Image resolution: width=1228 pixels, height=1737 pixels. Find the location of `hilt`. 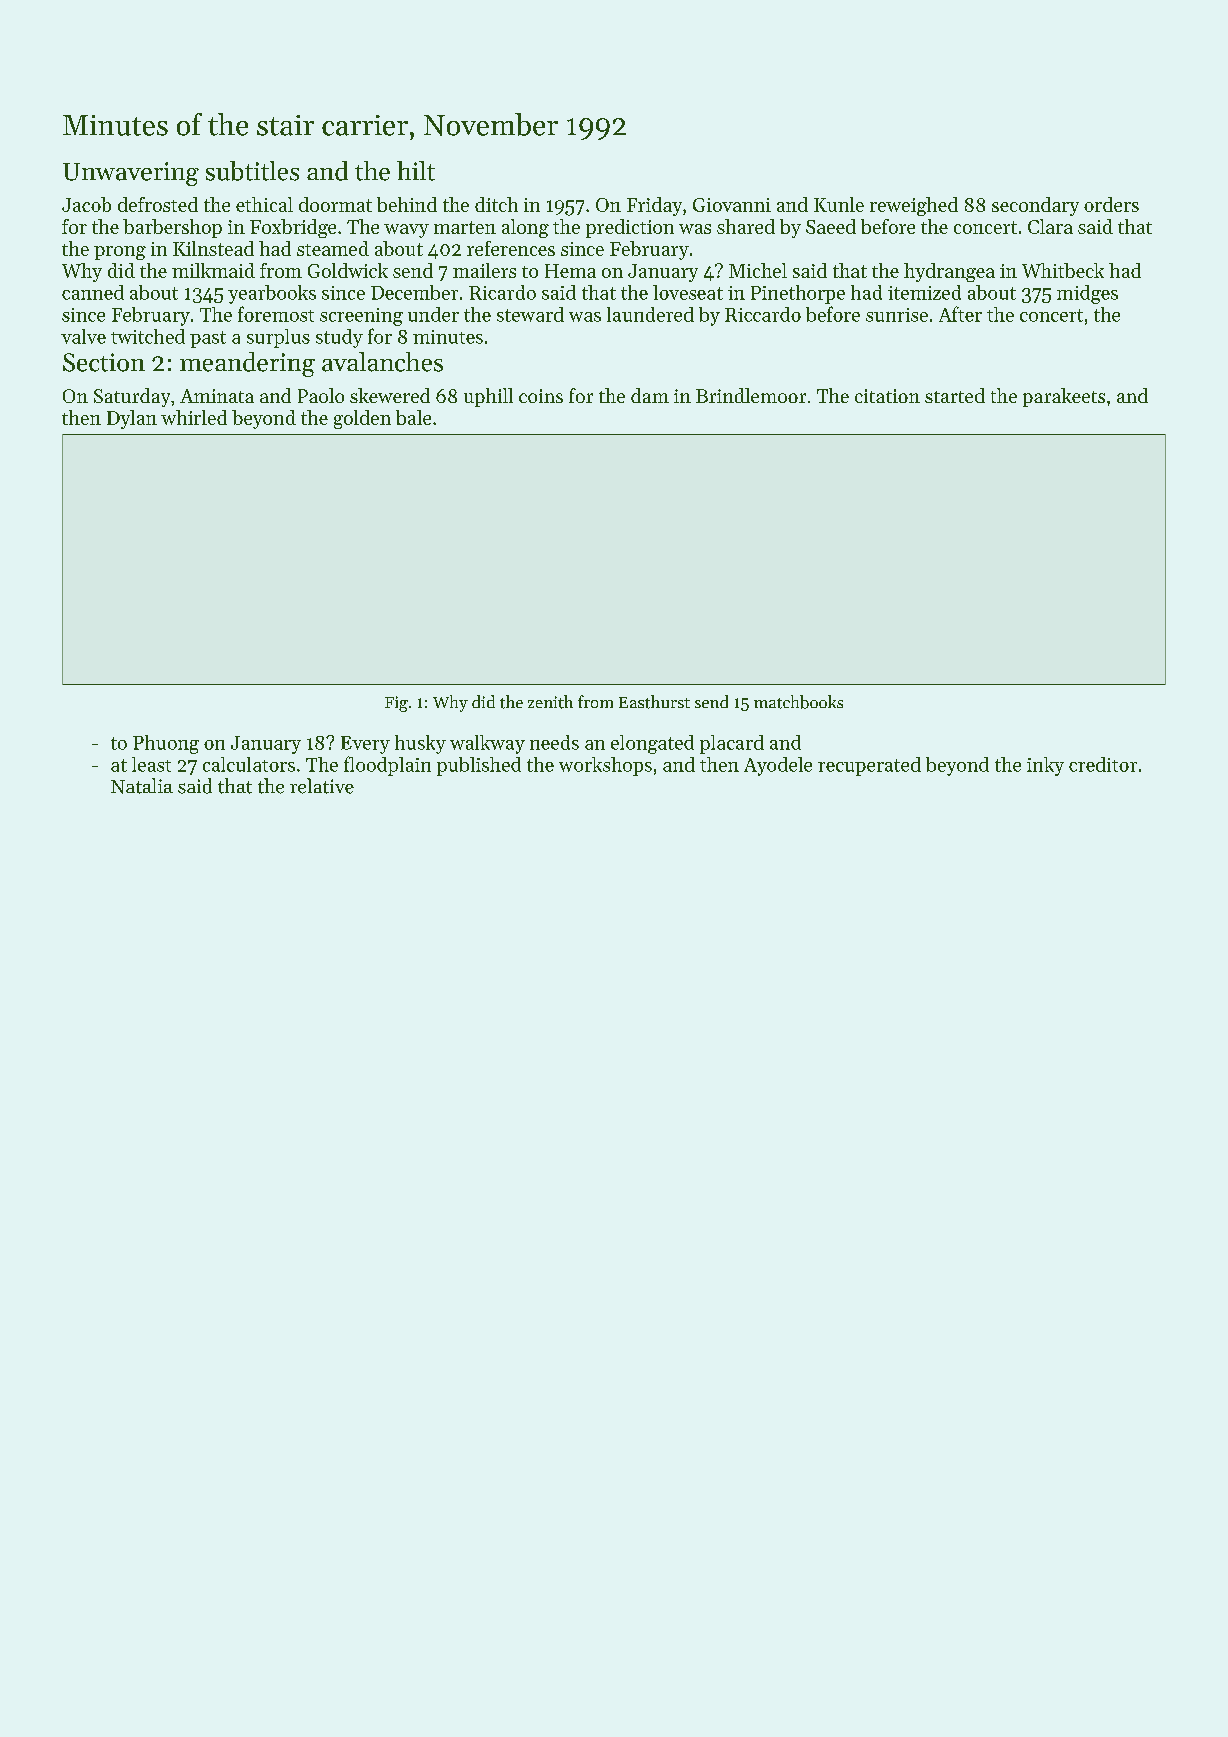

hilt is located at coordinates (416, 171).
